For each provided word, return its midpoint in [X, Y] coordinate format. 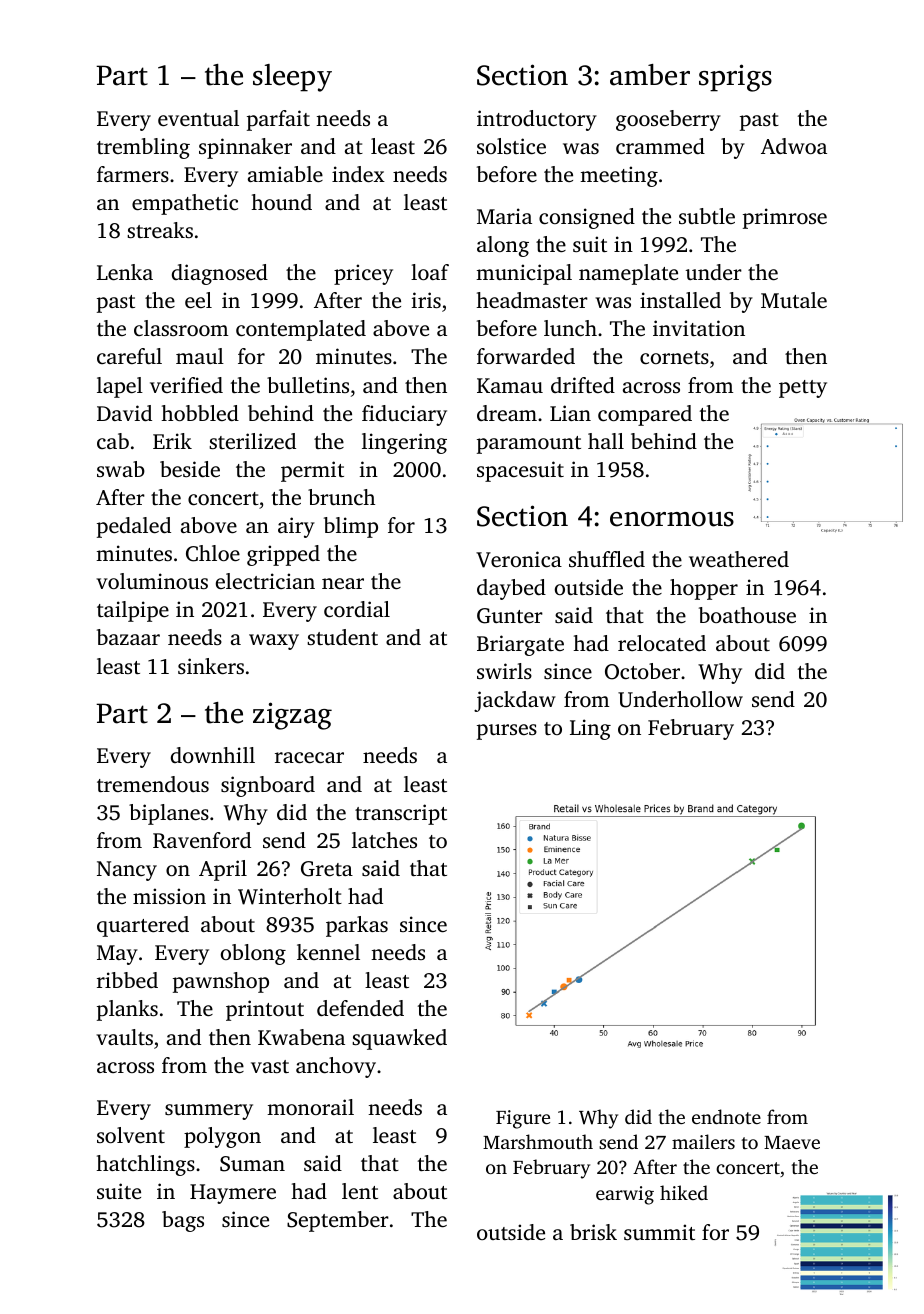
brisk [593, 1232]
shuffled [607, 559]
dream [507, 413]
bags [183, 1221]
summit [659, 1232]
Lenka [125, 272]
